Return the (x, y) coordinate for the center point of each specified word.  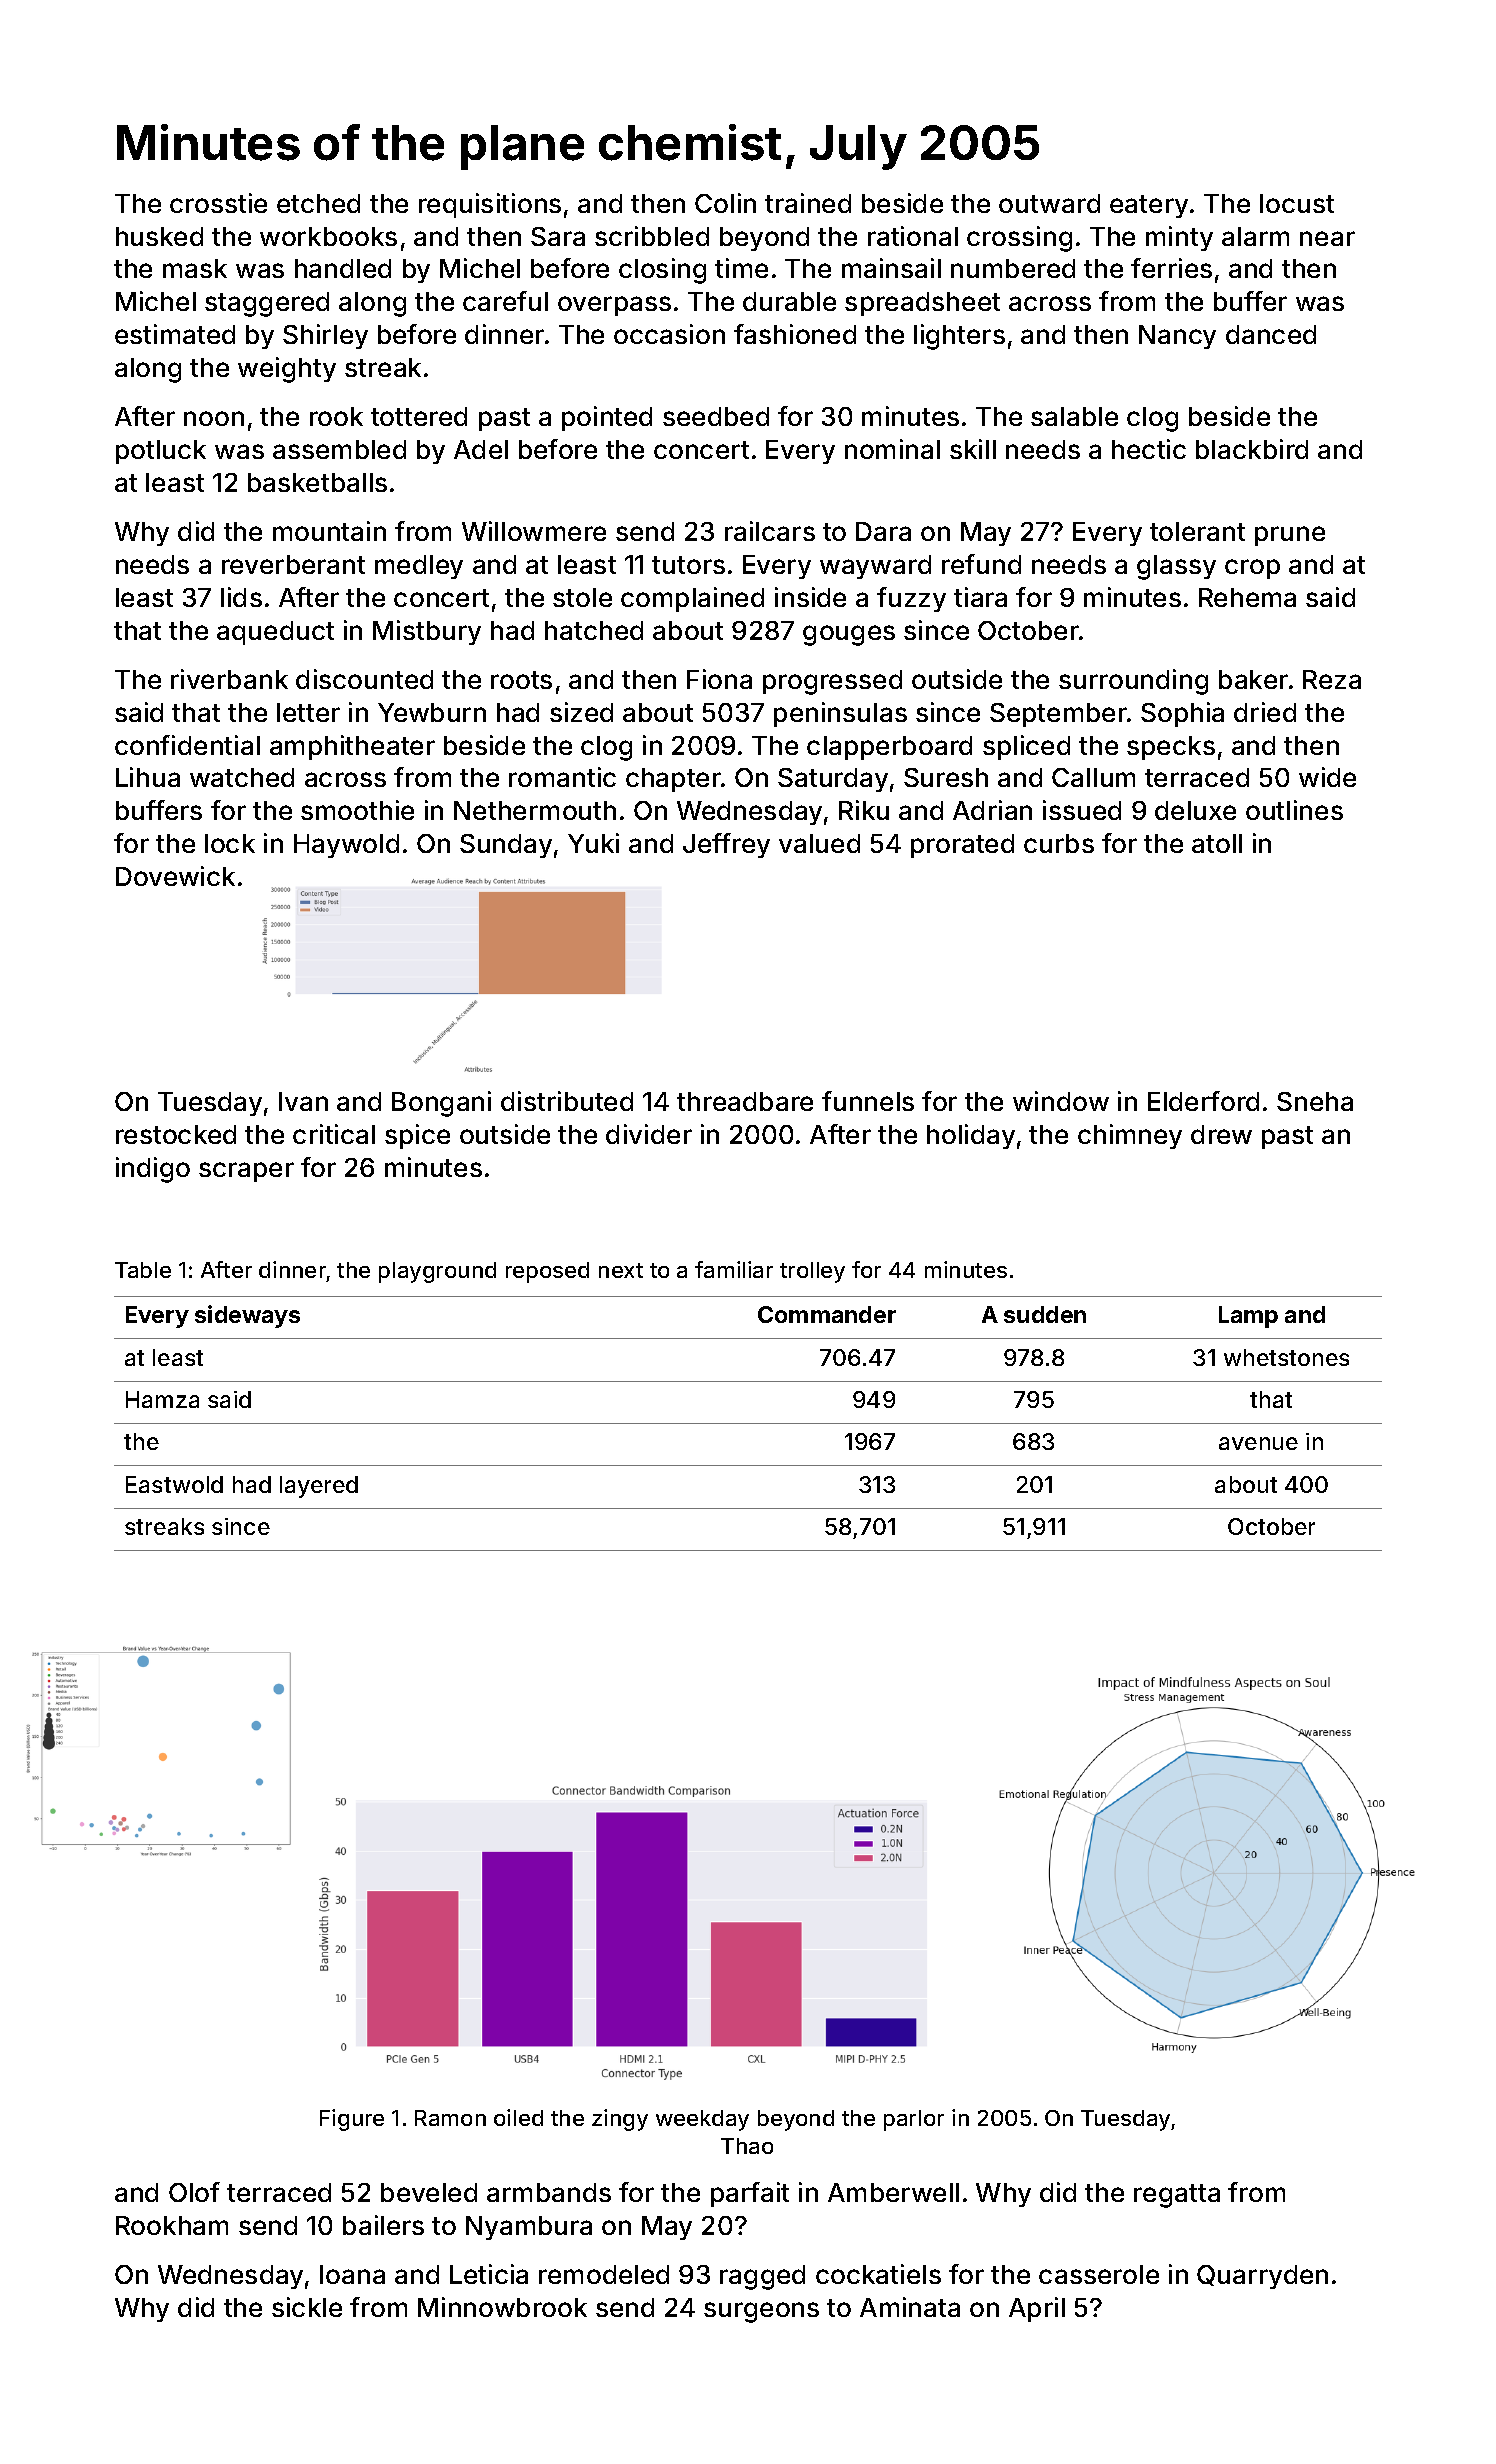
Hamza (162, 1399)
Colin (725, 203)
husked (159, 236)
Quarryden (1262, 2277)
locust (1297, 203)
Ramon (450, 2118)
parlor (914, 2120)
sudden (1045, 1314)
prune (1290, 536)
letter (308, 712)
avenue (1258, 1443)
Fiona (719, 679)
